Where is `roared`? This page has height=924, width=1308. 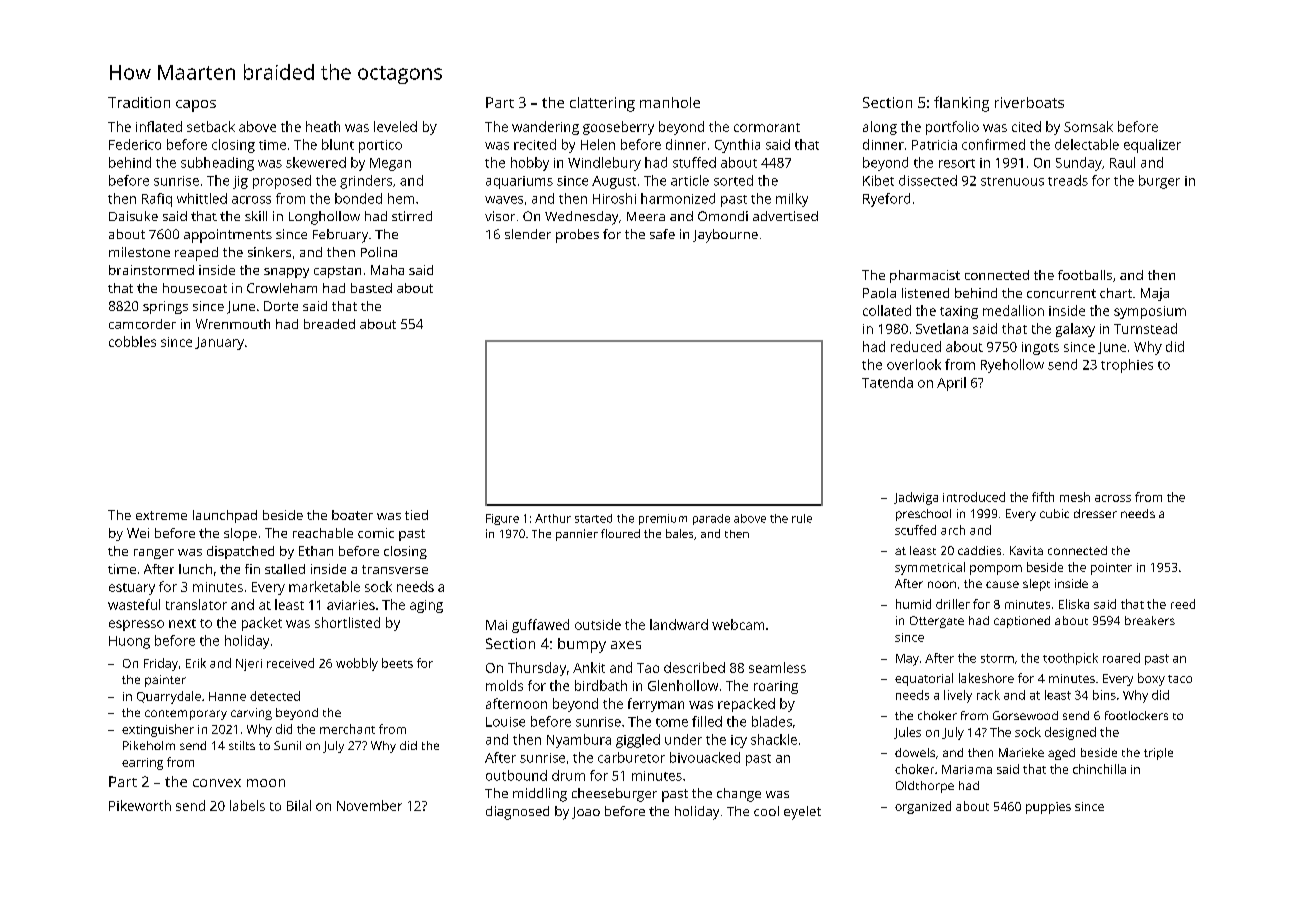 roared is located at coordinates (1121, 658).
